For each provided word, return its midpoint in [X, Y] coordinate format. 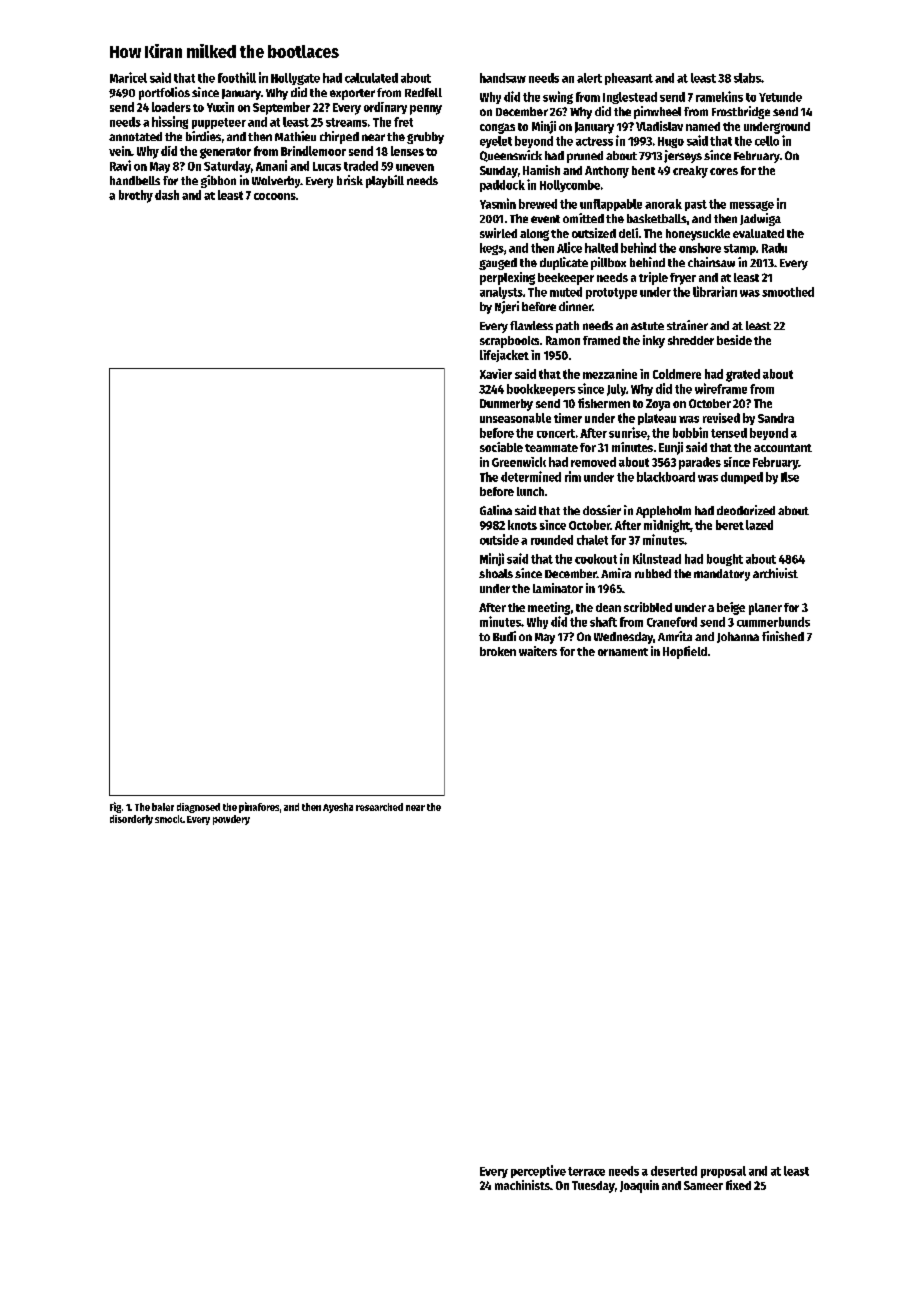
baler [163, 807]
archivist [775, 573]
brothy [136, 196]
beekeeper [566, 279]
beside [734, 340]
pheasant [629, 79]
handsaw [503, 78]
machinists [522, 1185]
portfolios [164, 93]
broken [498, 651]
